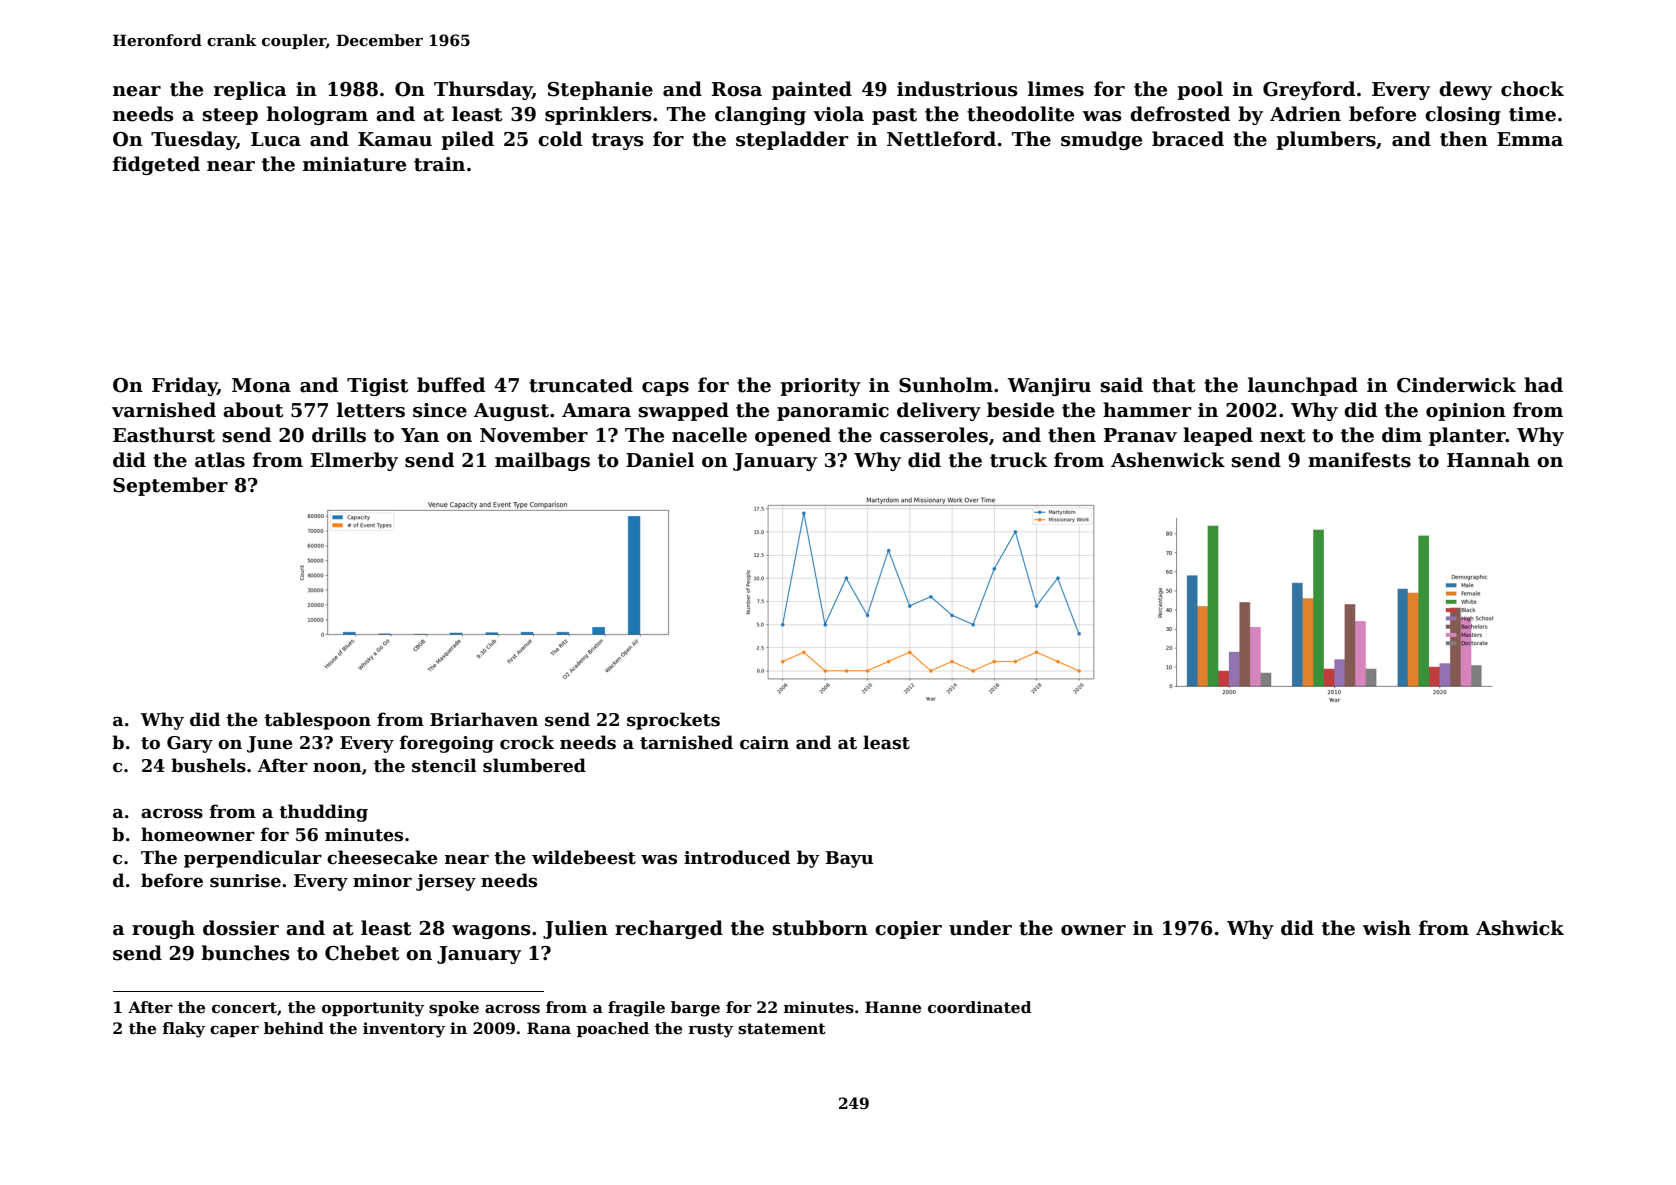 This screenshot has width=1676, height=1185. Describe the element at coordinates (764, 743) in the screenshot. I see `cairn` at that location.
